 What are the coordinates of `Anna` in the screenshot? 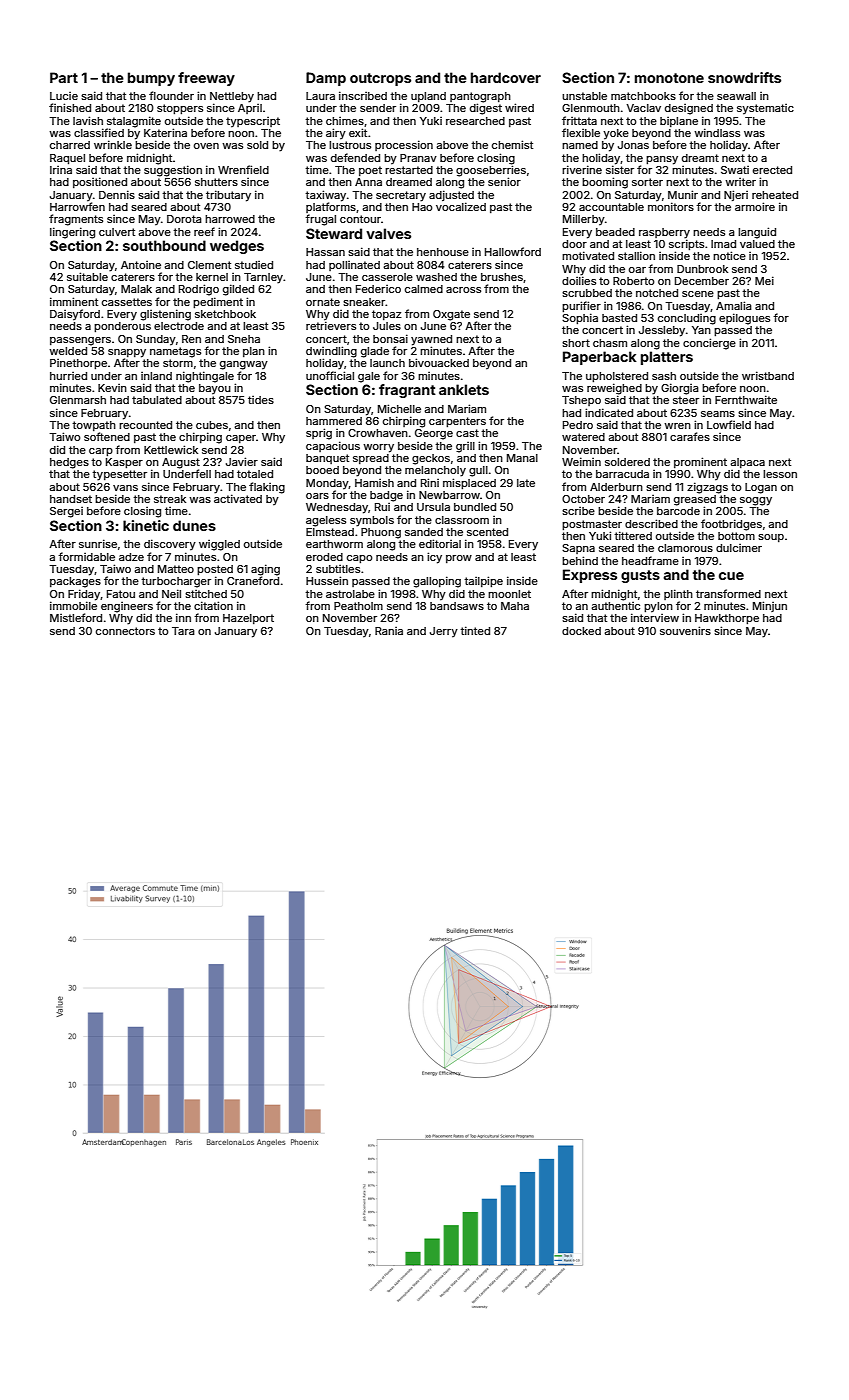 It's located at (368, 182).
